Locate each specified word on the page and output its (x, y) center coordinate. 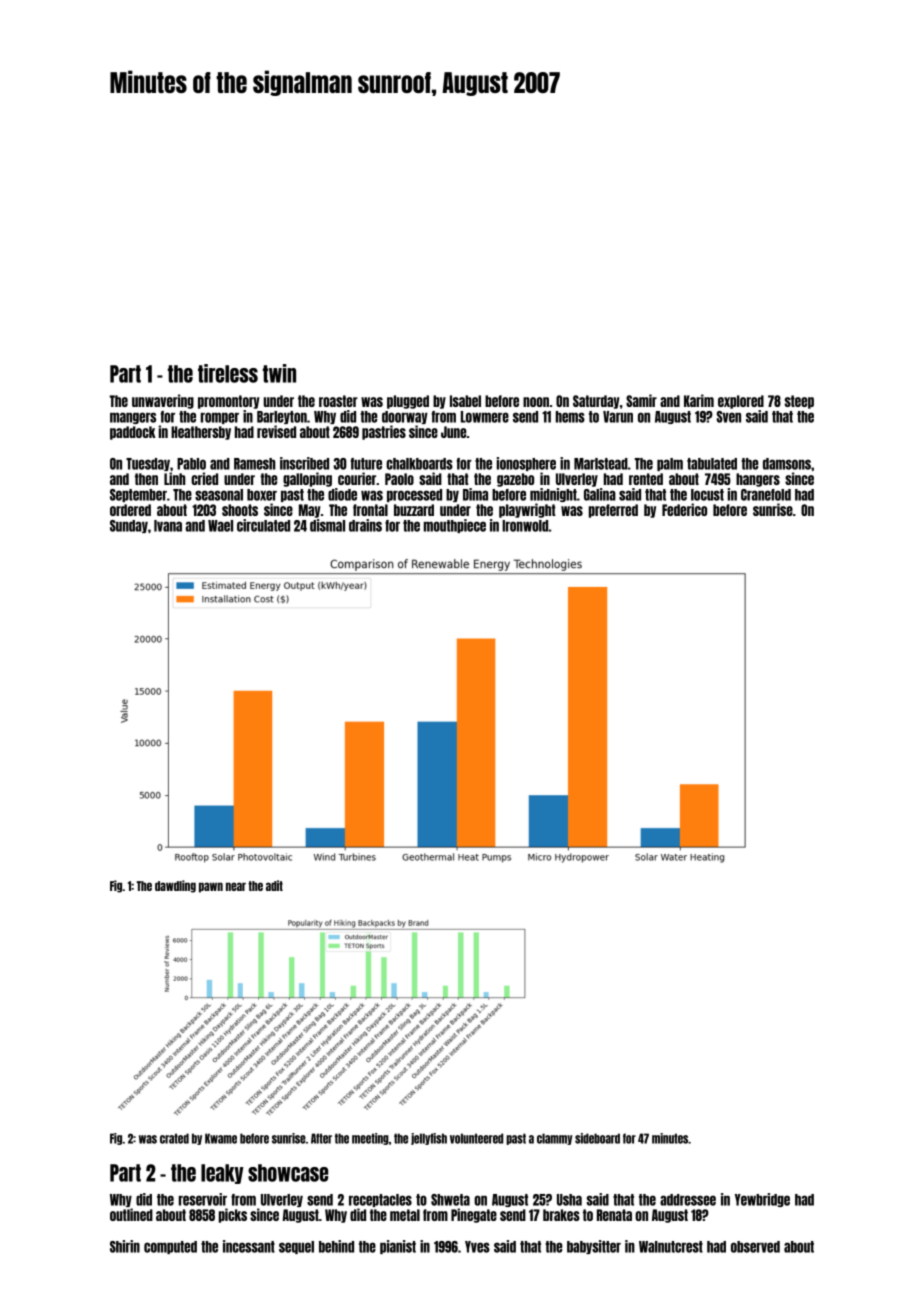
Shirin (125, 1246)
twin (279, 373)
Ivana (168, 526)
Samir (641, 400)
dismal (327, 525)
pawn (211, 887)
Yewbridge (762, 1200)
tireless (228, 373)
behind (336, 1246)
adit (274, 885)
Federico (684, 509)
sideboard (597, 1138)
